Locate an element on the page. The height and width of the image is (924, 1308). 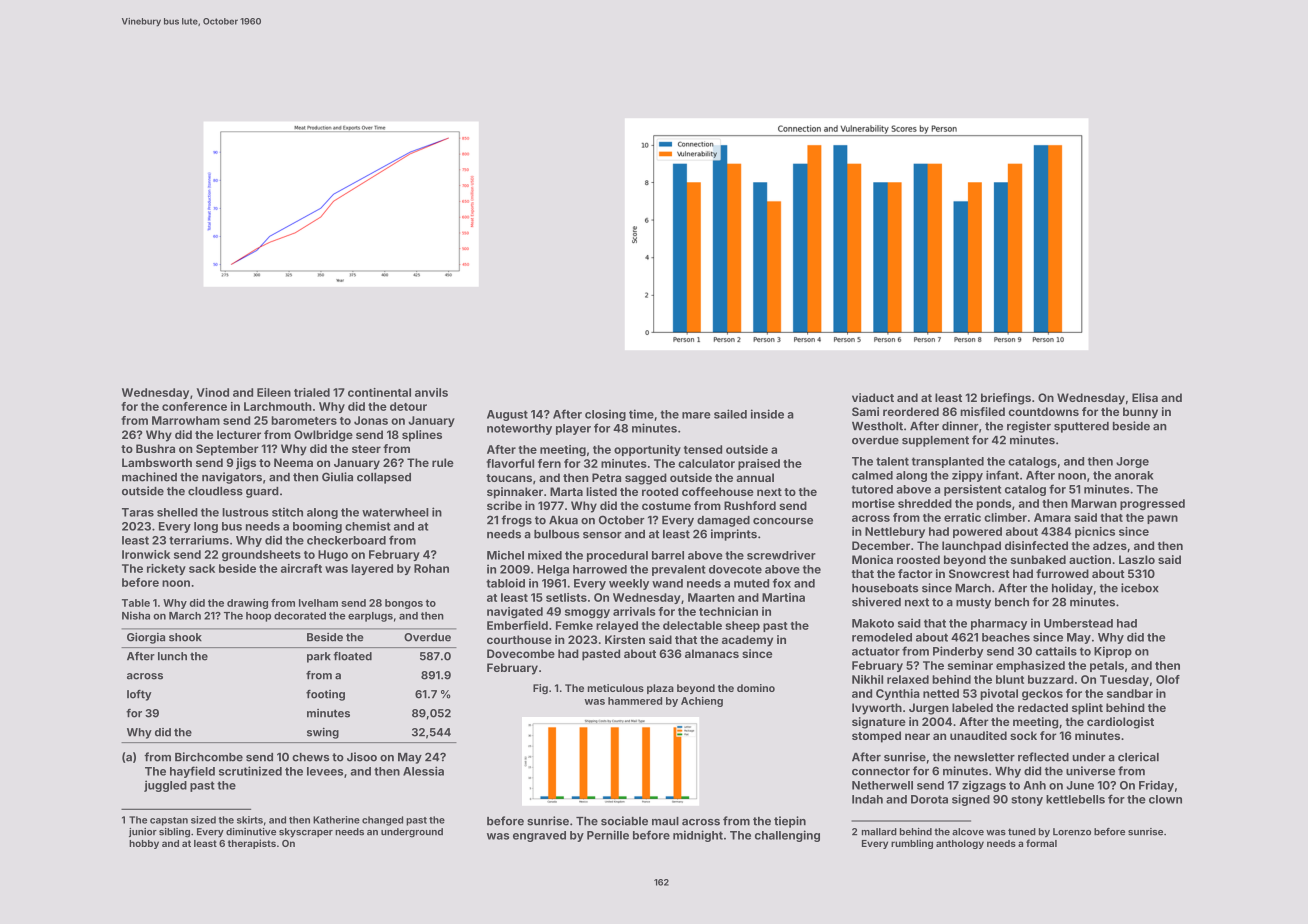
briefings is located at coordinates (1006, 399).
